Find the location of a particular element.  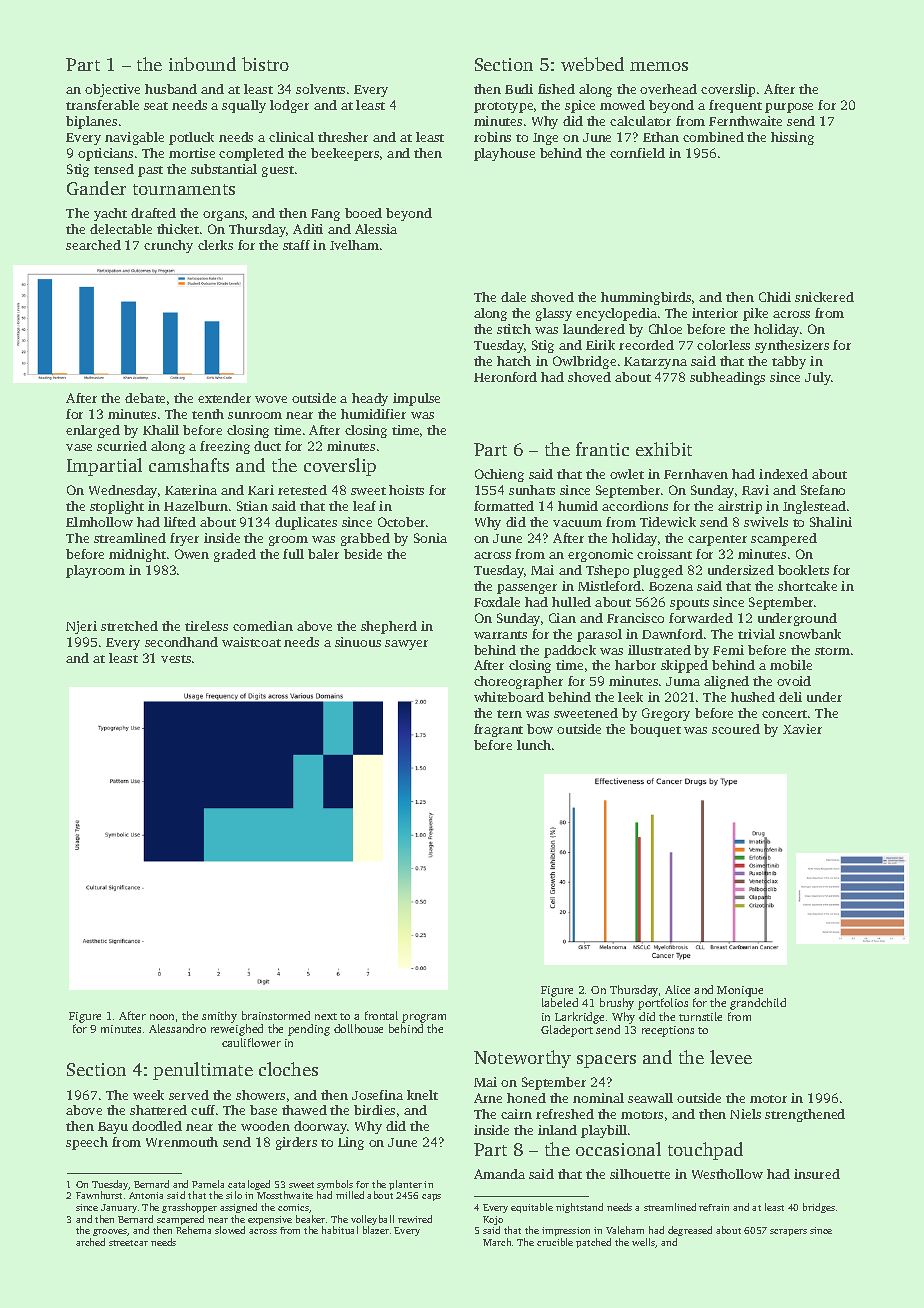

husband is located at coordinates (171, 89).
